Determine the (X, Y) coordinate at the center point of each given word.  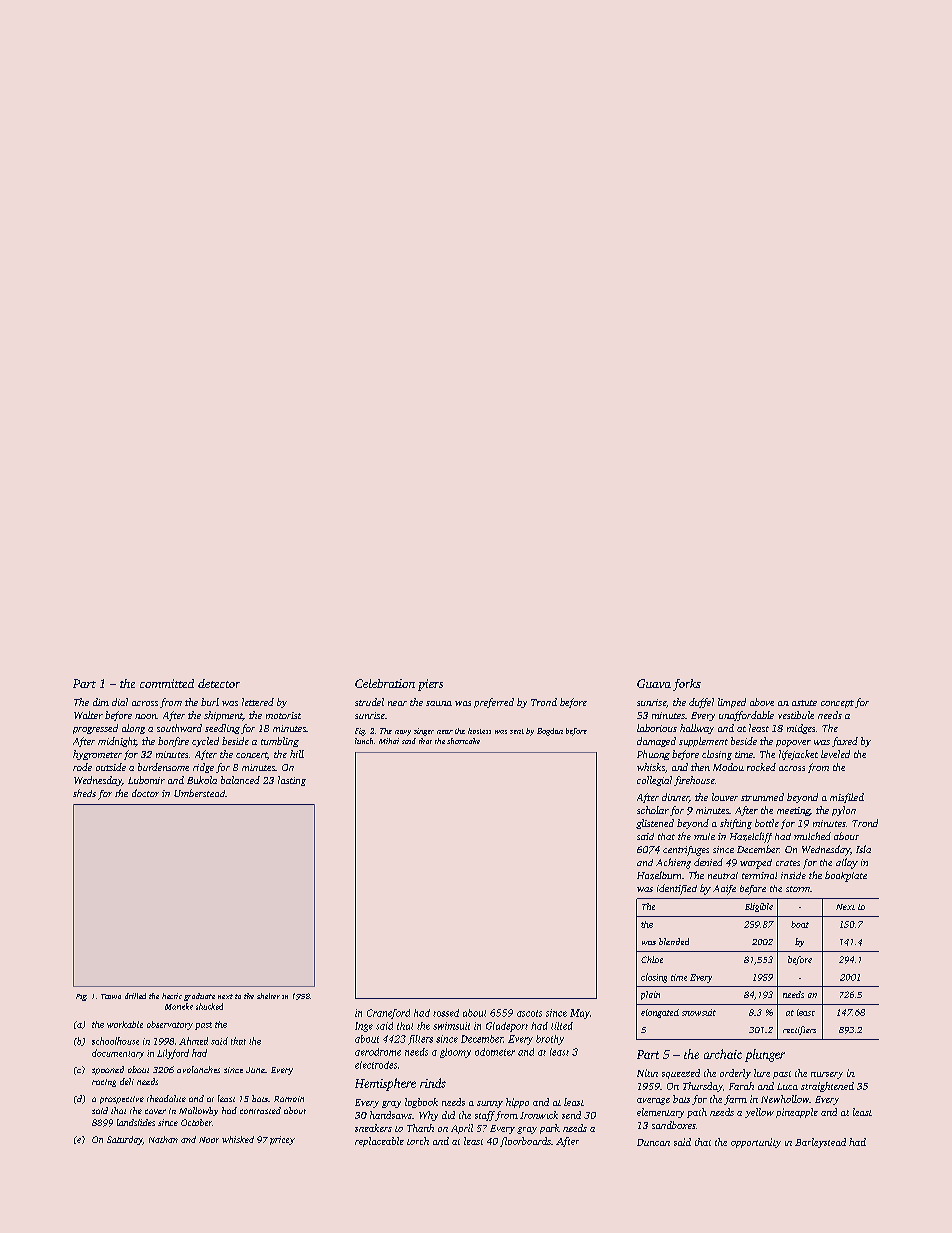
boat (800, 924)
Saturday (125, 1140)
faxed (845, 742)
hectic (172, 996)
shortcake (463, 741)
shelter (268, 996)
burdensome (163, 767)
